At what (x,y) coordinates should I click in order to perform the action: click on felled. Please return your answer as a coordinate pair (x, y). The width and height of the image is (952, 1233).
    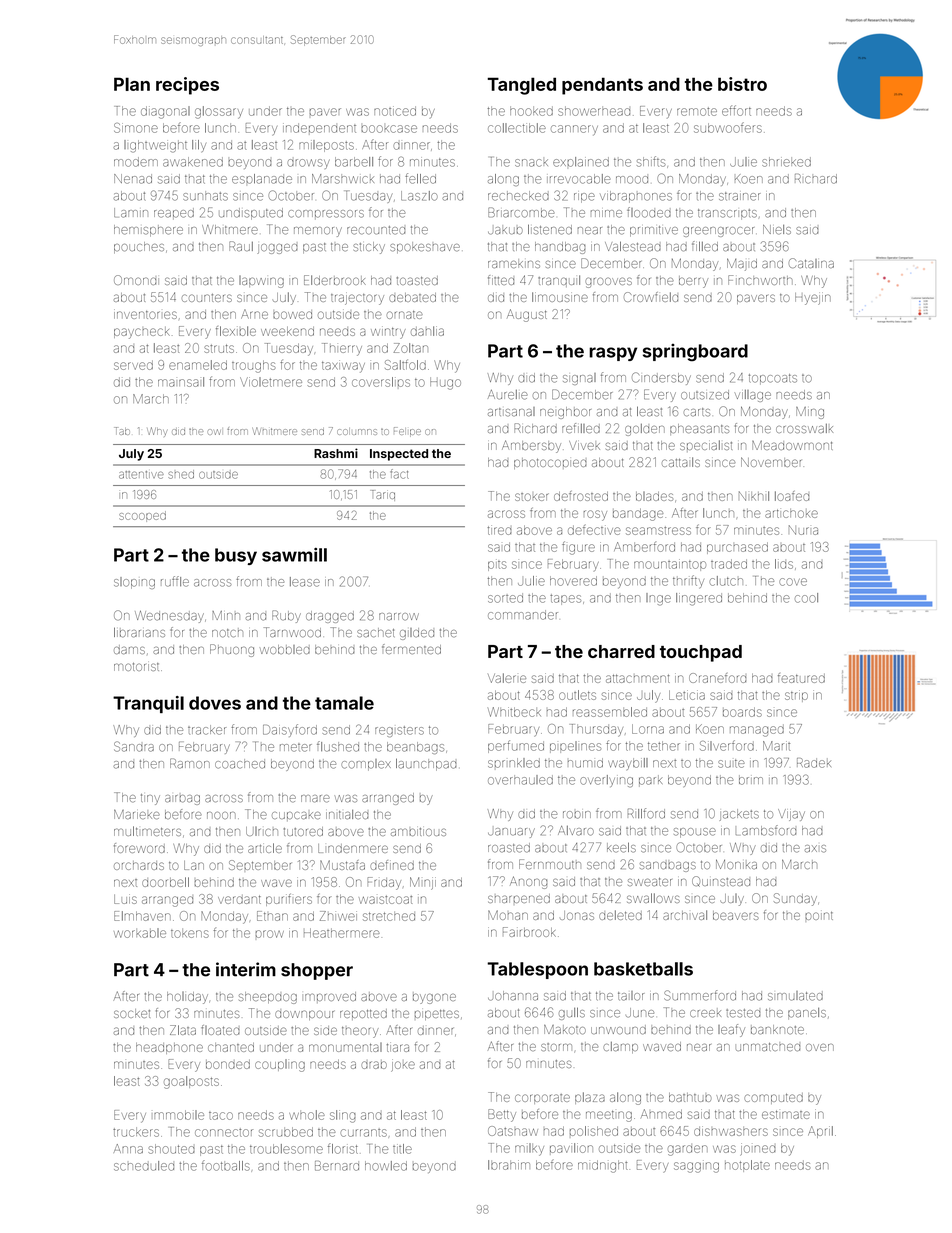
    Looking at the image, I should click on (420, 178).
